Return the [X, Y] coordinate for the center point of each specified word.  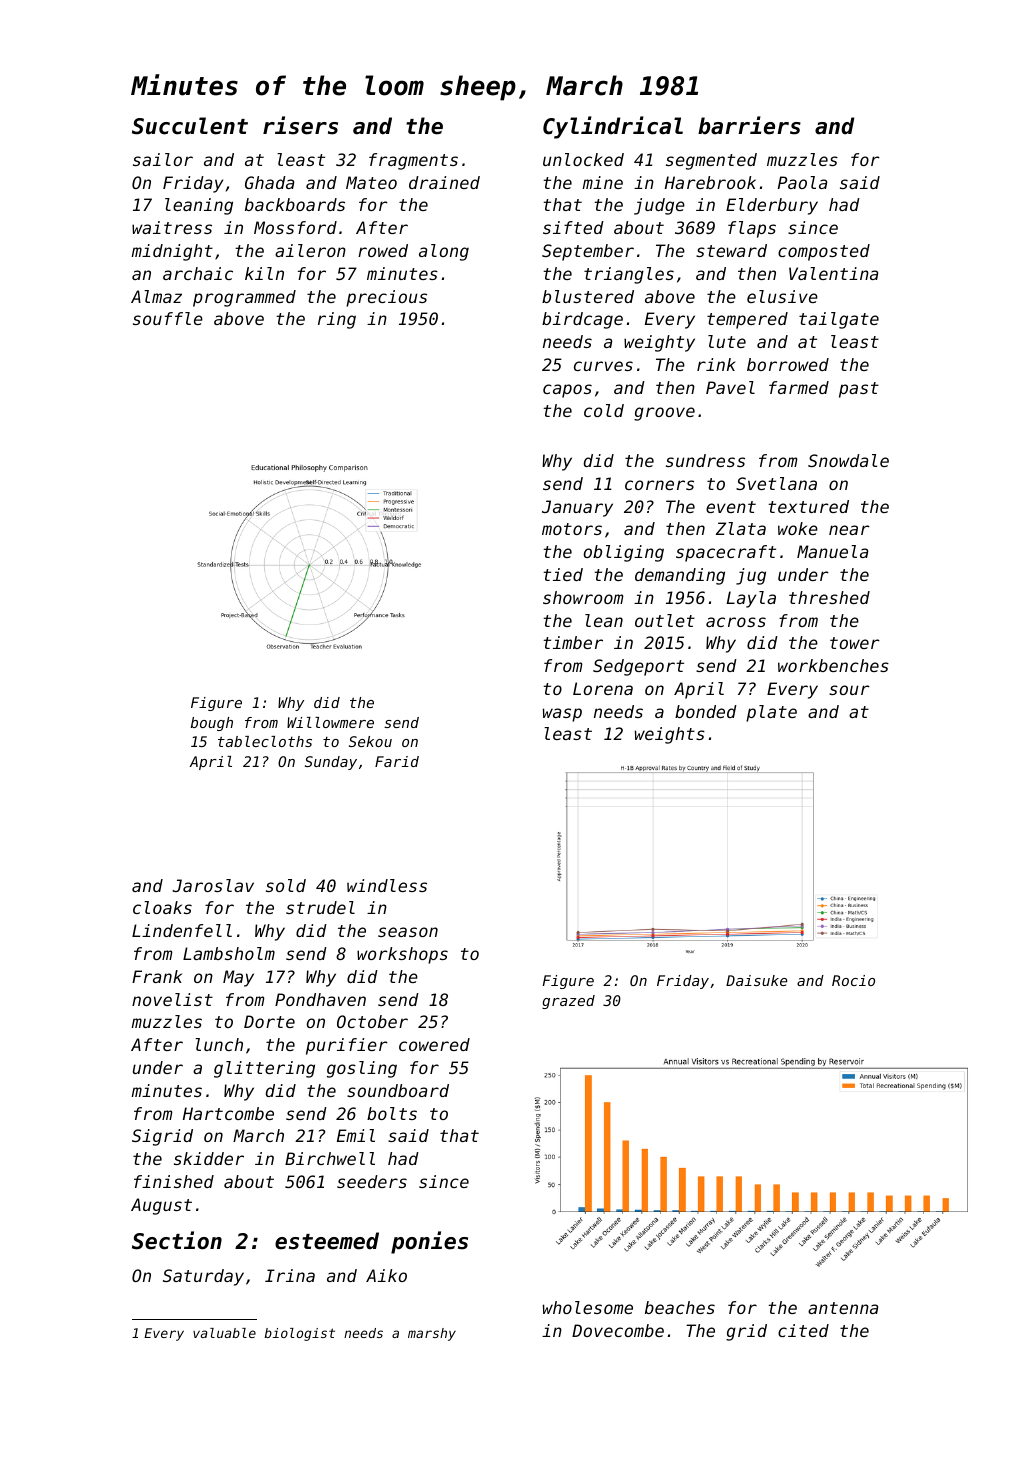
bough [212, 724]
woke [798, 528]
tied [563, 574]
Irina [290, 1275]
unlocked [583, 159]
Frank [157, 976]
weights [670, 735]
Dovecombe [618, 1330]
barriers [749, 125]
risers [300, 125]
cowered [434, 1044]
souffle [168, 318]
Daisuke [756, 980]
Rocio [853, 980]
